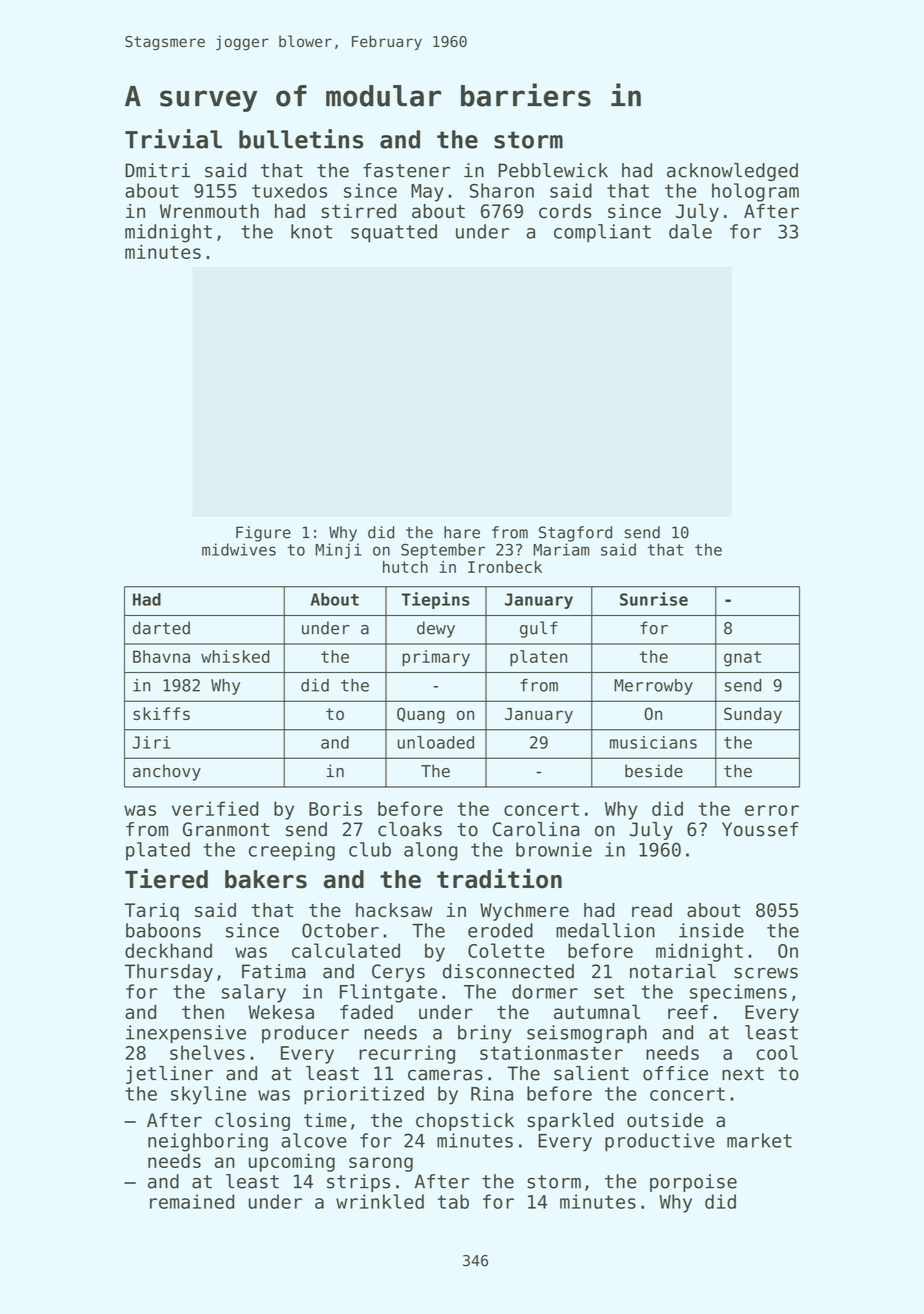 The height and width of the screenshot is (1314, 924). I want to click on skiffs, so click(161, 713).
